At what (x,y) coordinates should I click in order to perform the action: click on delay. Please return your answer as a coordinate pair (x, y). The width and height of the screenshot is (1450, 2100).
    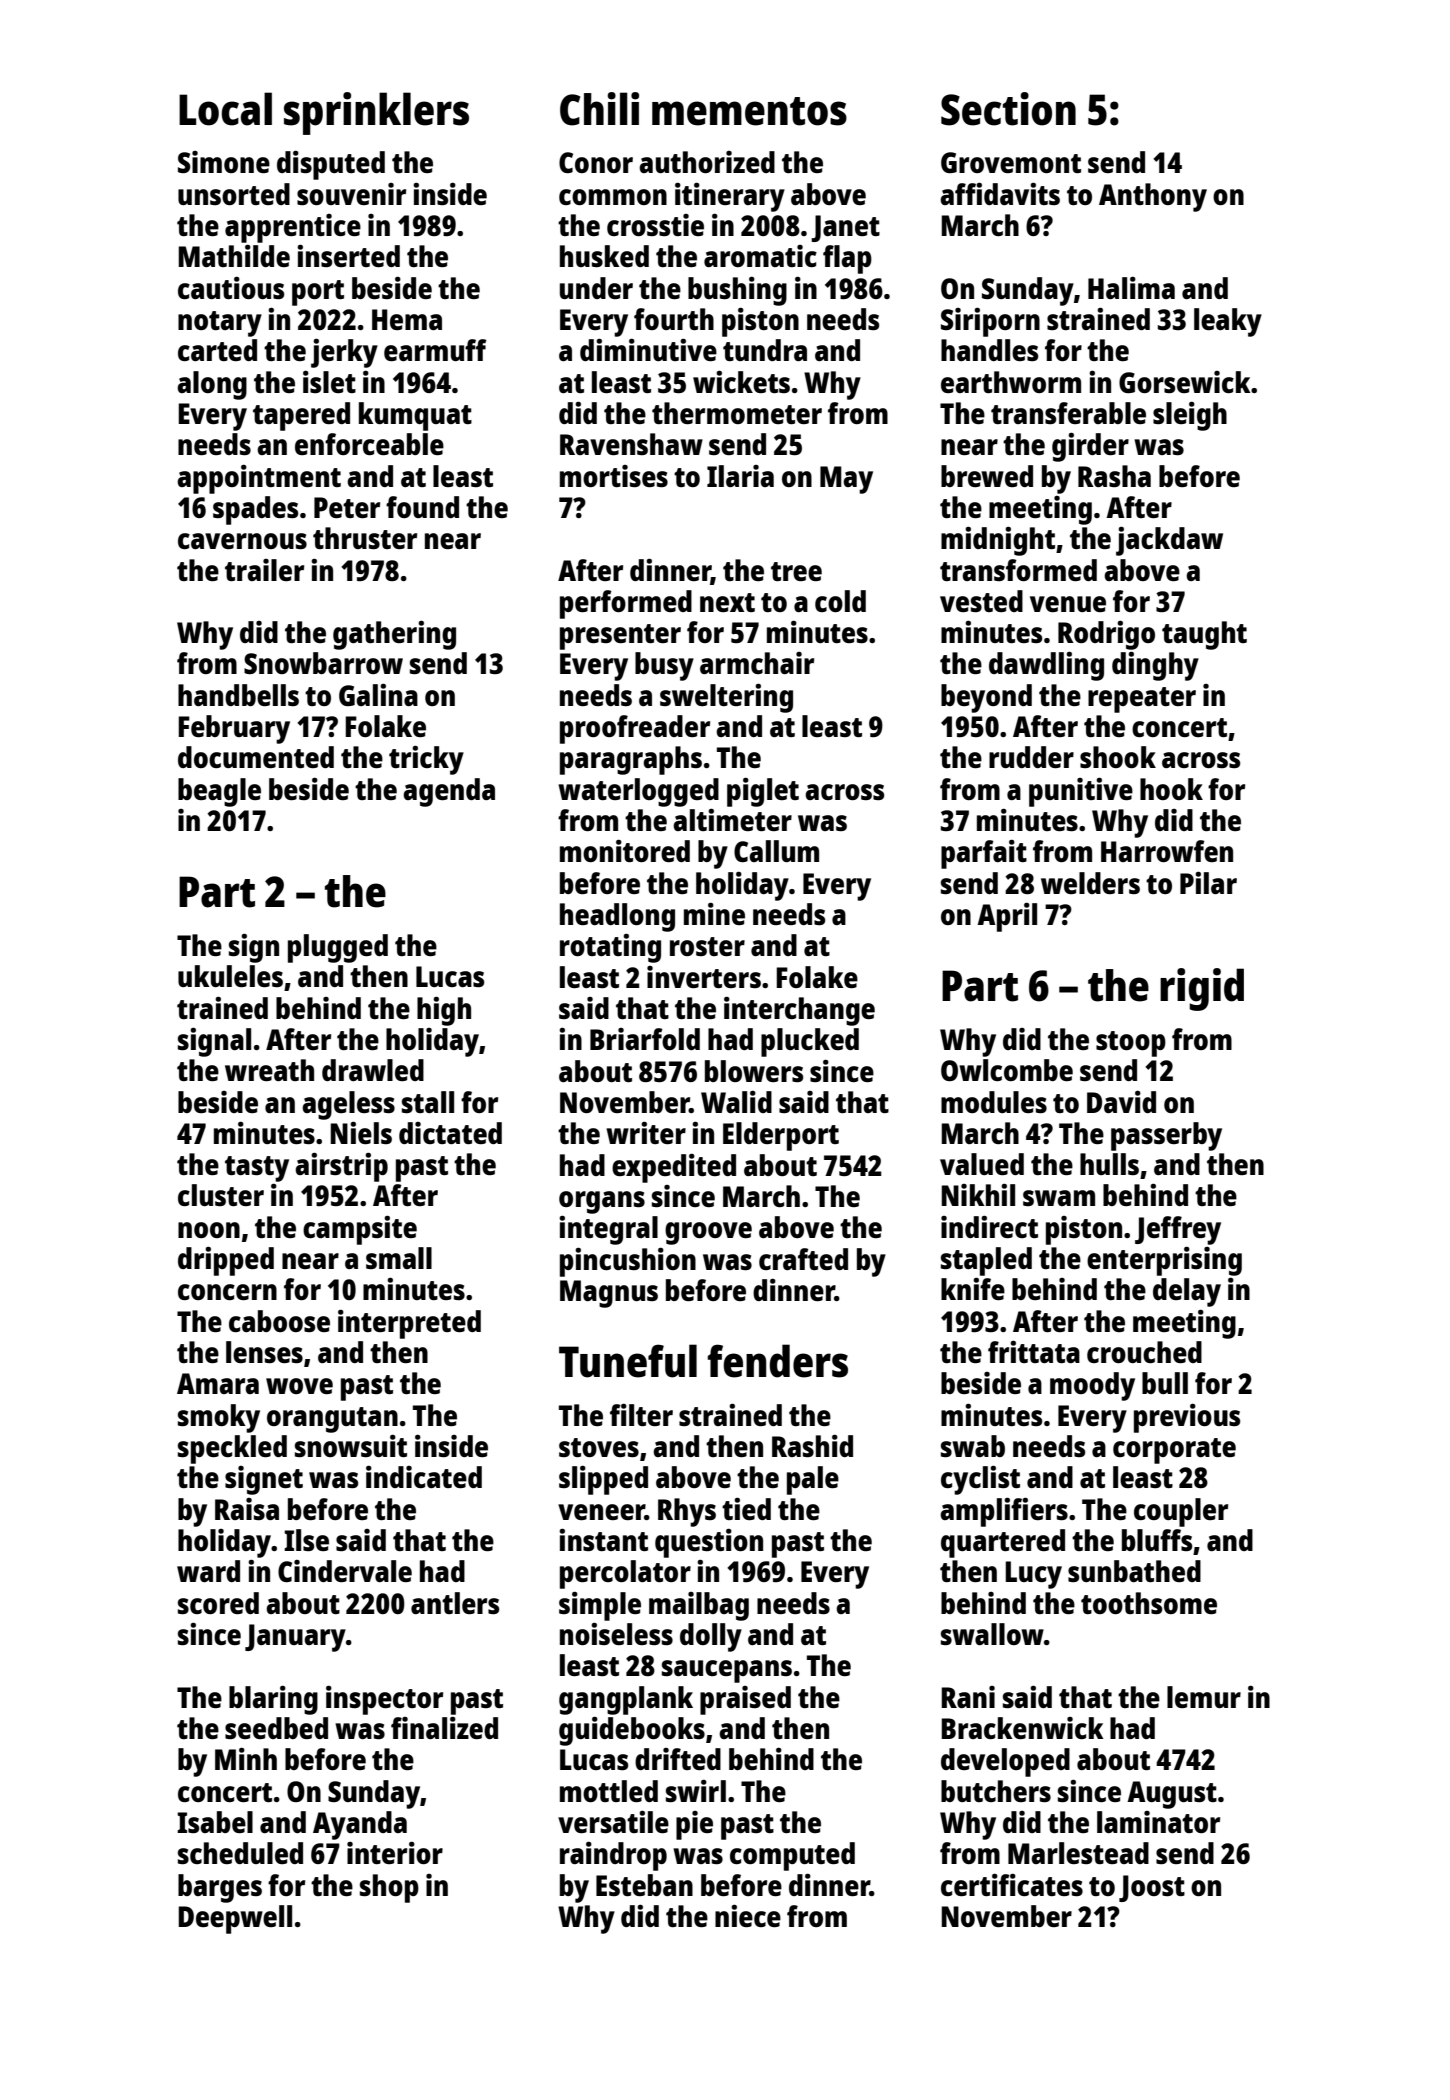
    Looking at the image, I should click on (1187, 1292).
